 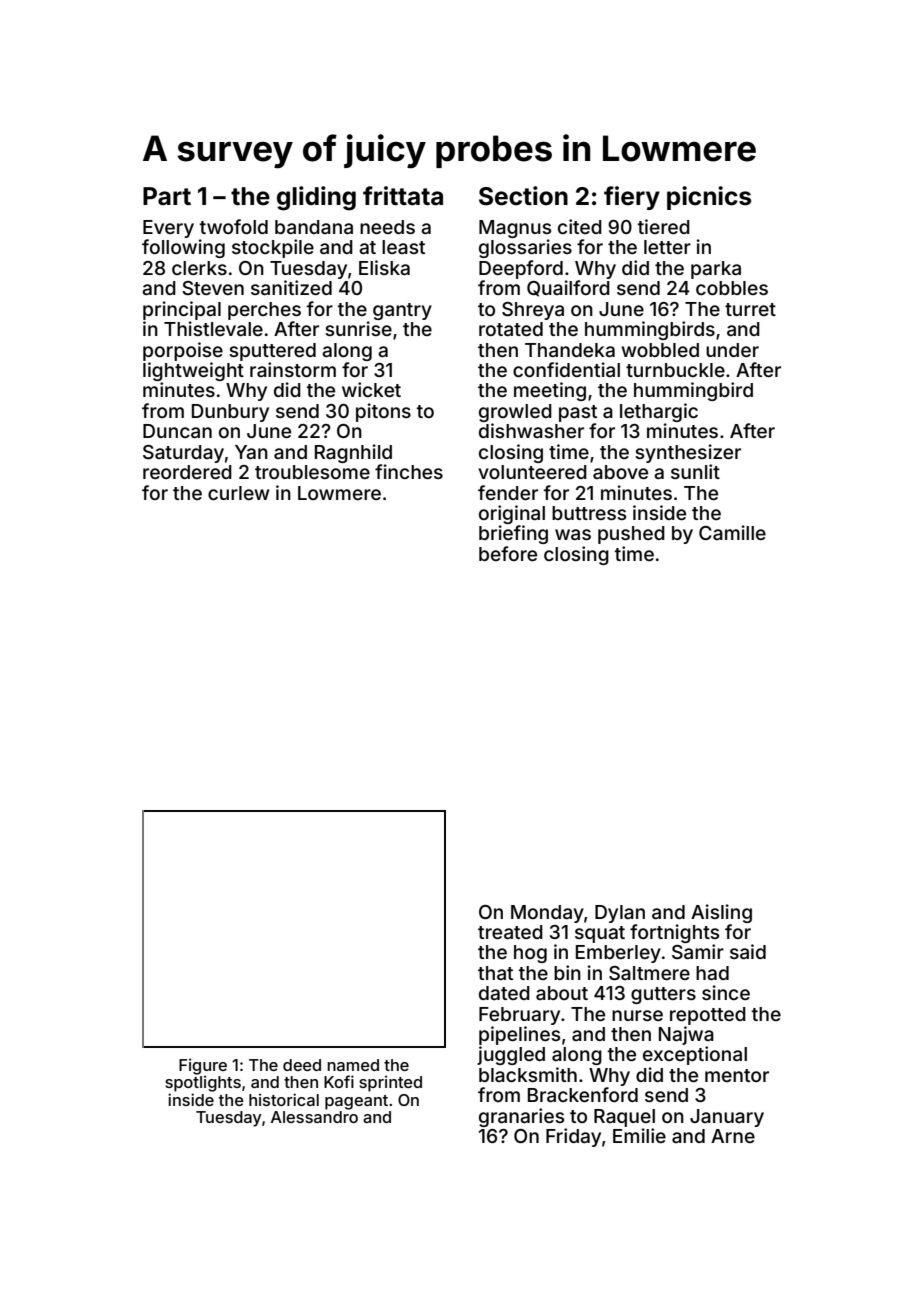 I want to click on about, so click(x=562, y=993).
